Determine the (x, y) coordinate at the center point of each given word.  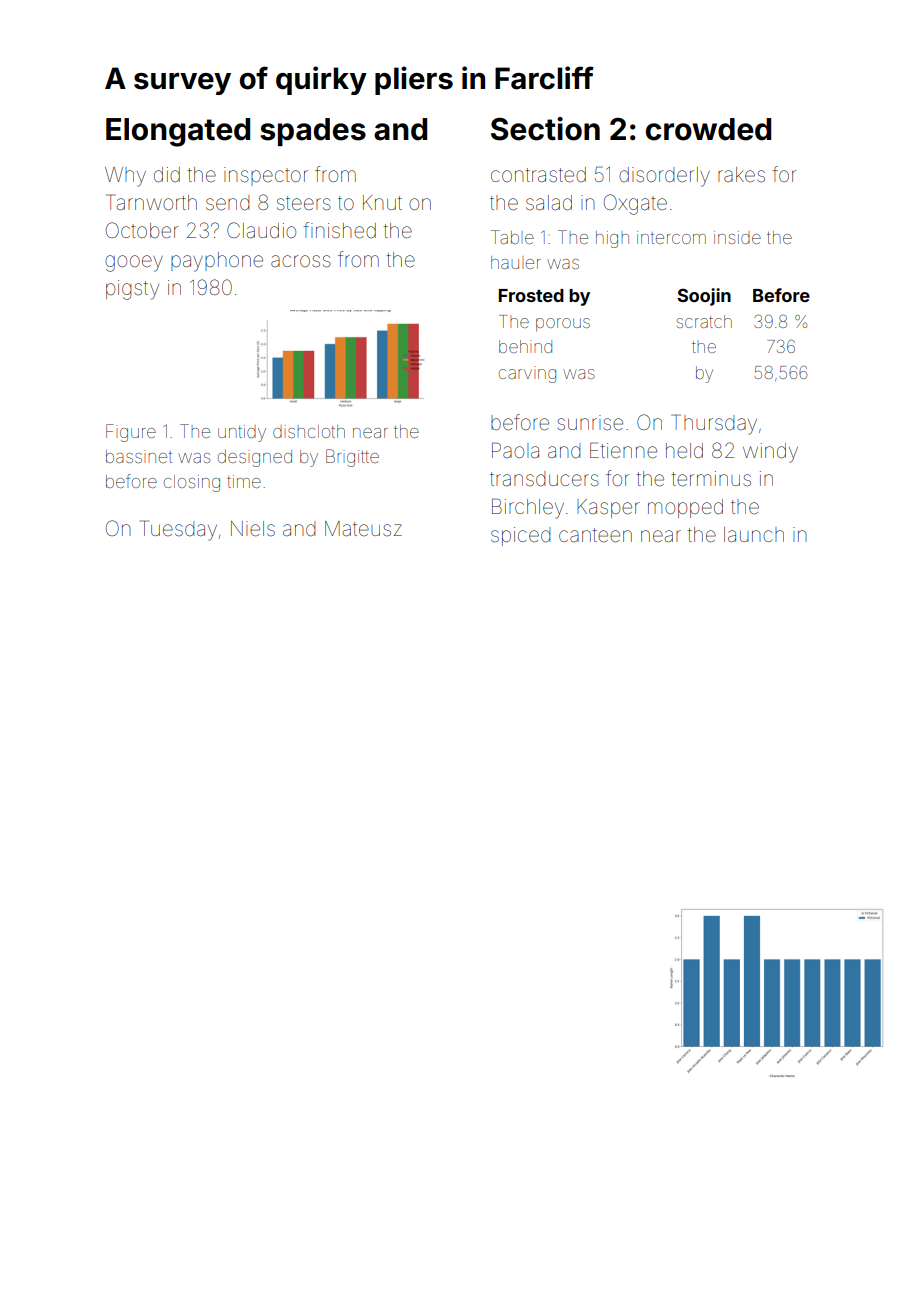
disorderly (664, 177)
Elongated (178, 132)
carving (527, 374)
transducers (544, 478)
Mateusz (363, 528)
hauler (515, 262)
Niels (253, 529)
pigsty (132, 290)
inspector (266, 176)
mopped (685, 508)
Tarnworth (151, 202)
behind (525, 346)
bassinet (139, 456)
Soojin (704, 297)
